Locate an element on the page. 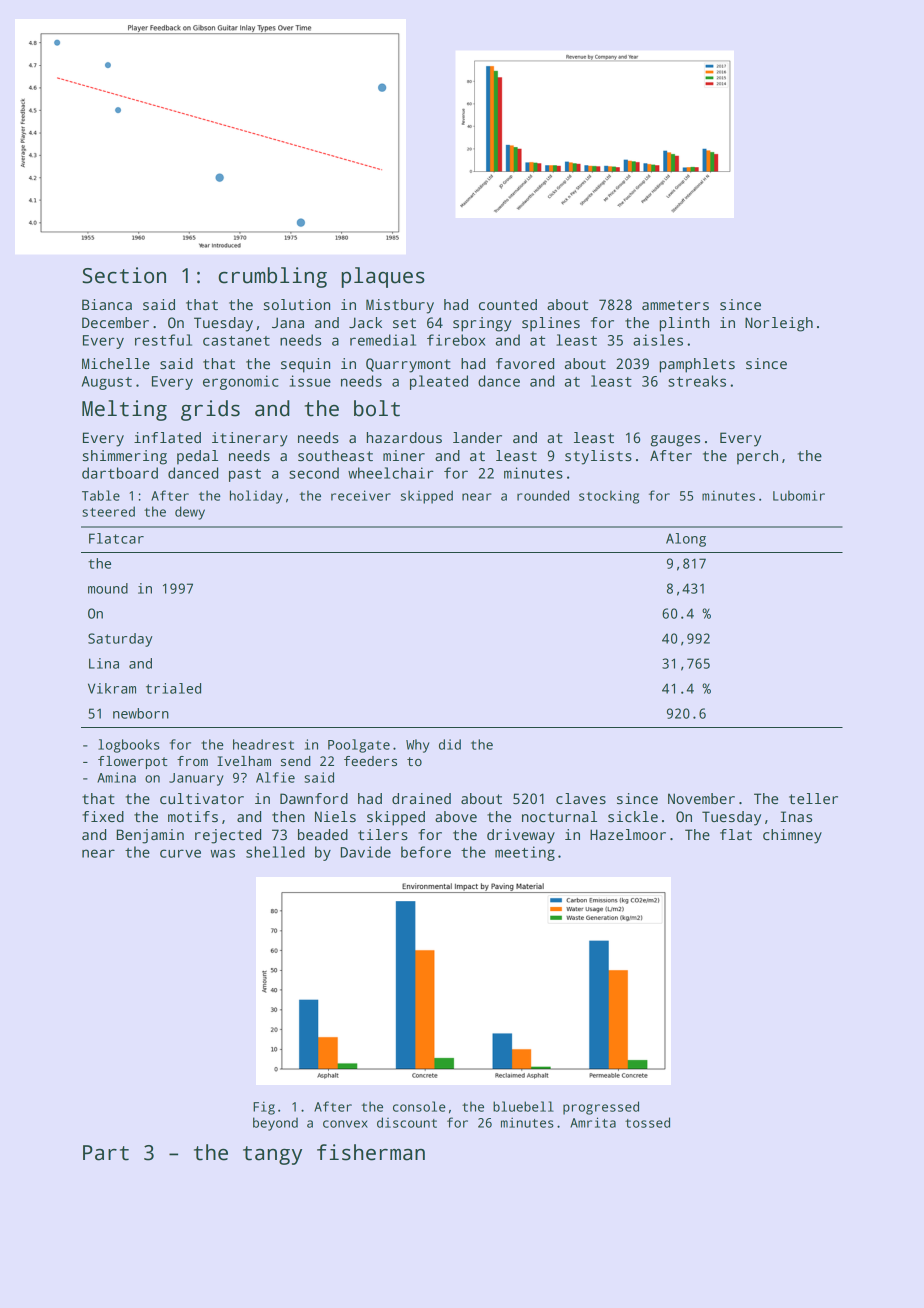 This document has width=924, height=1308. curve is located at coordinates (180, 853).
